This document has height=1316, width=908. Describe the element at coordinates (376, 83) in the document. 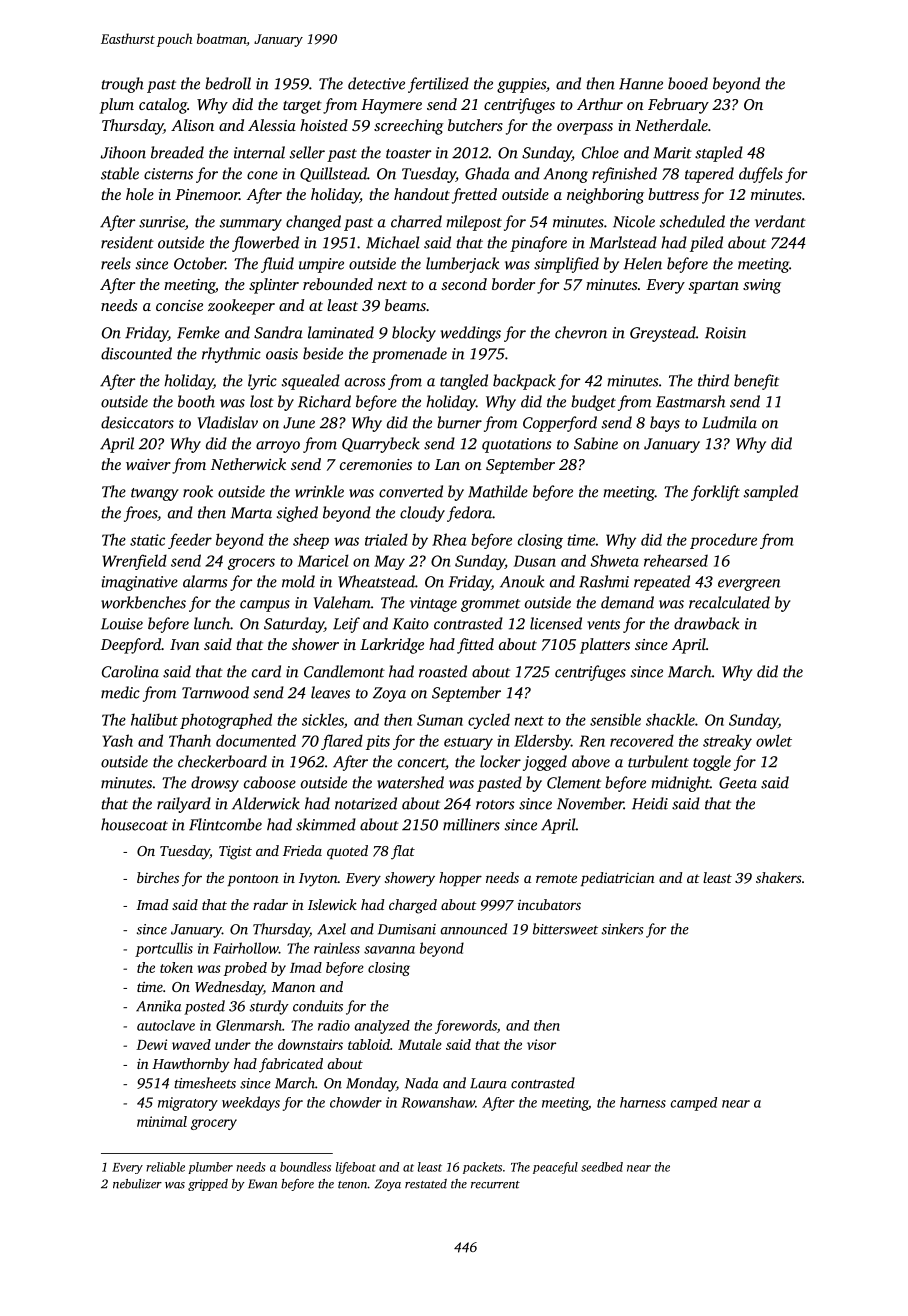

I see `detective` at that location.
